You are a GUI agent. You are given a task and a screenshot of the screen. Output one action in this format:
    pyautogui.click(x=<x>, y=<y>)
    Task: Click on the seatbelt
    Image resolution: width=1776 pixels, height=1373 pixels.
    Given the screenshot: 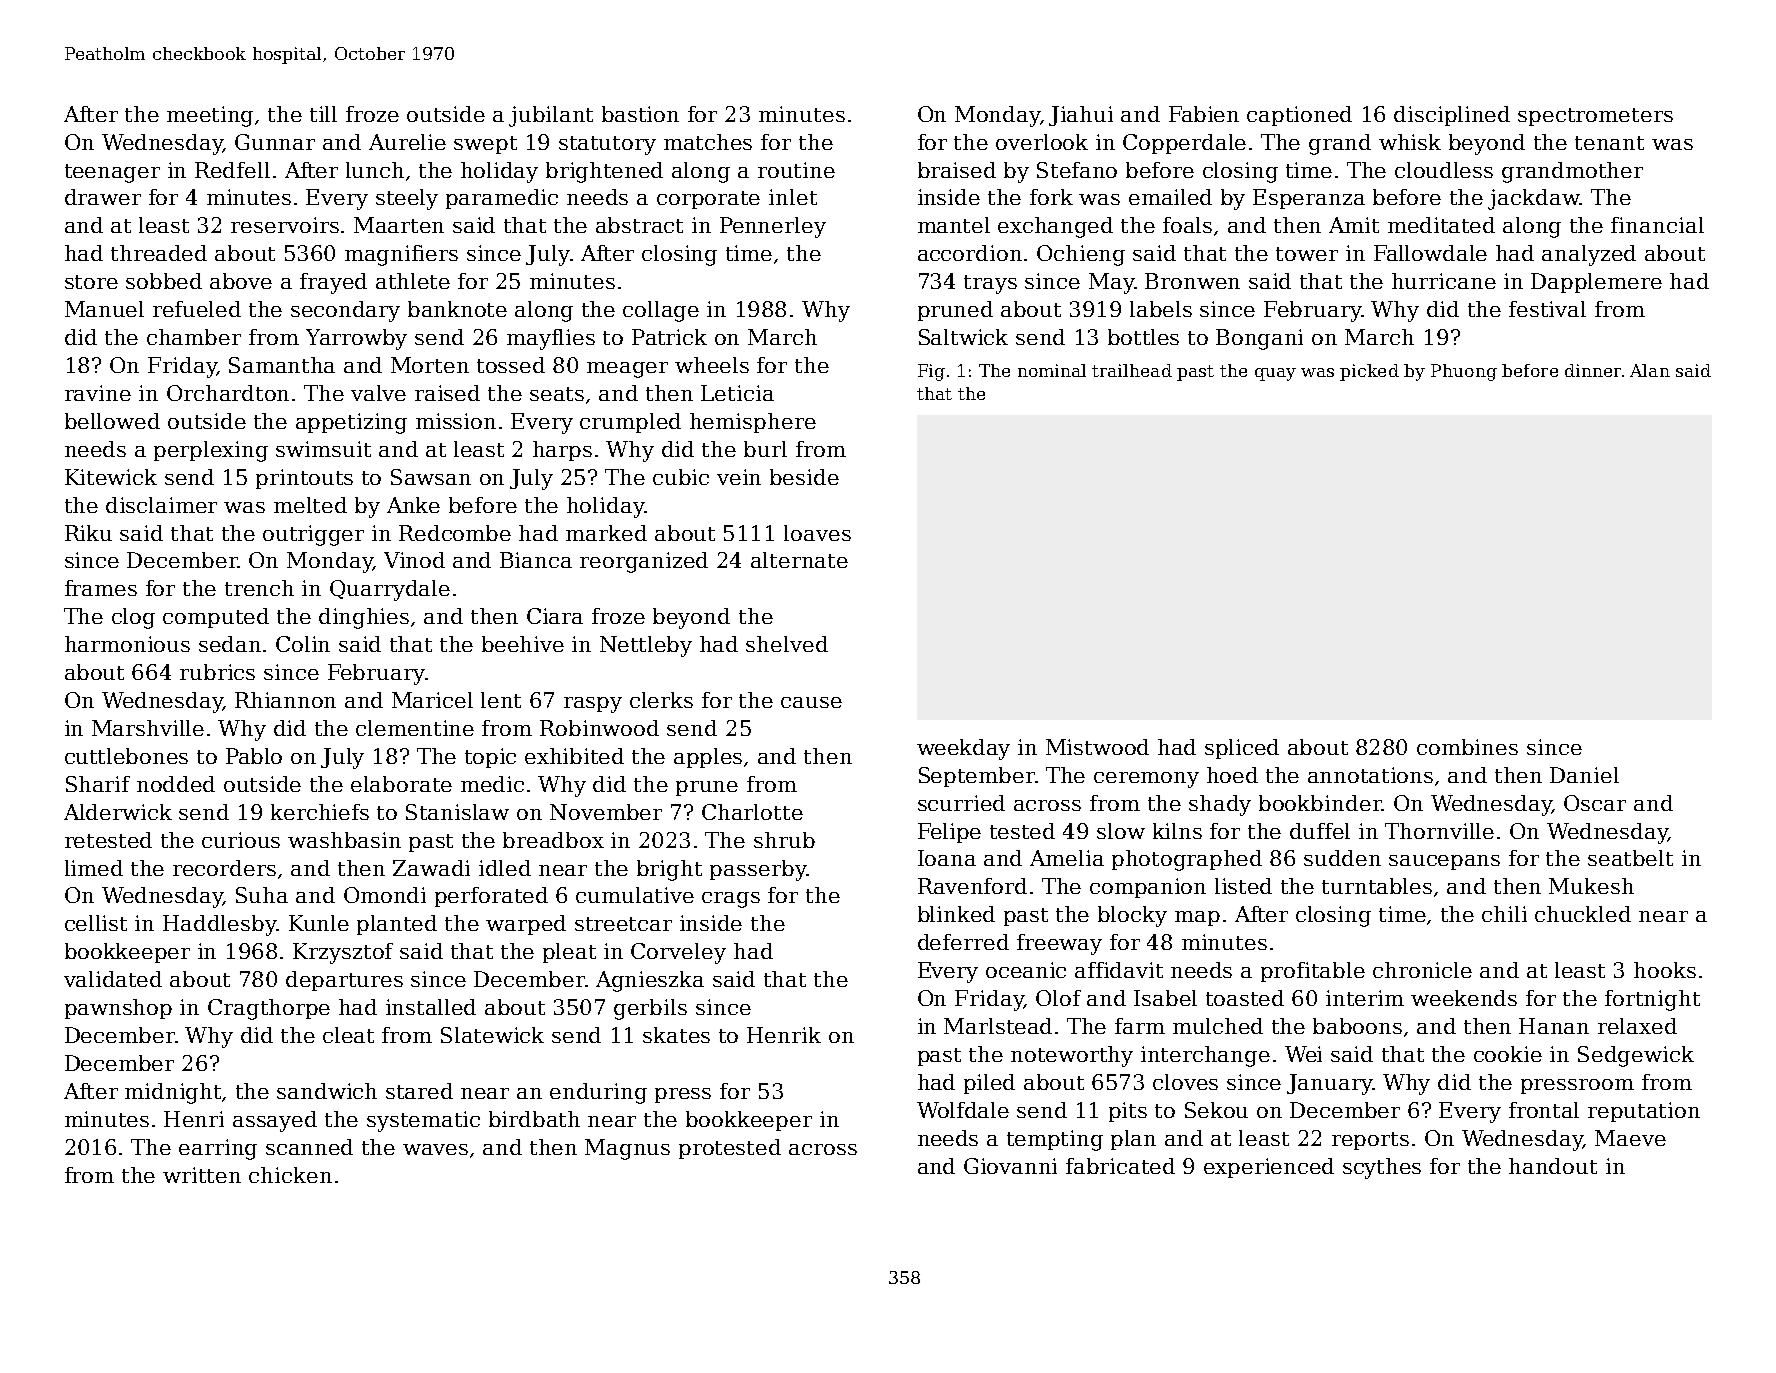 What is the action you would take?
    pyautogui.click(x=1630, y=858)
